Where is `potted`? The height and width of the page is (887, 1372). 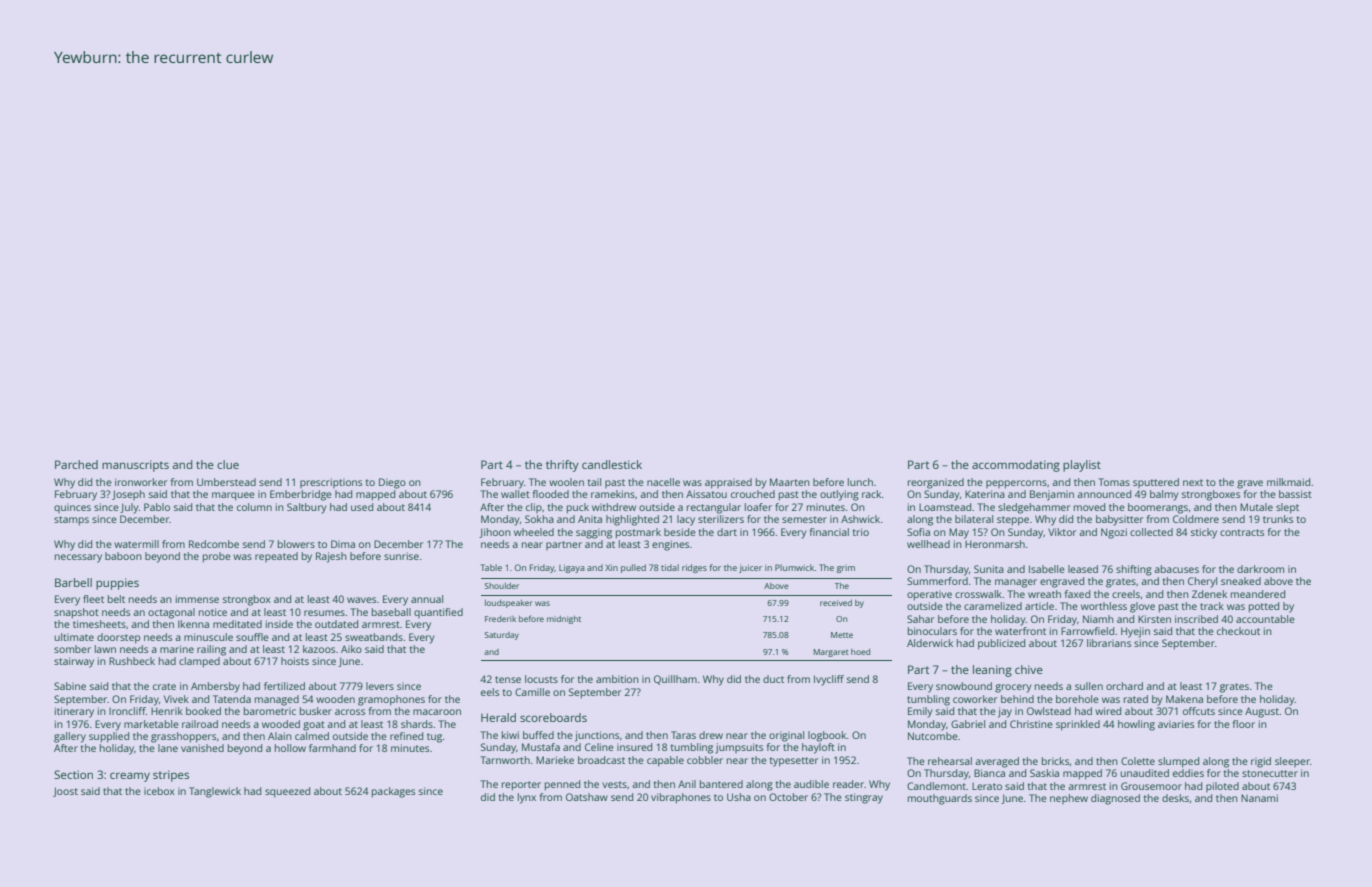
potted is located at coordinates (1264, 607).
